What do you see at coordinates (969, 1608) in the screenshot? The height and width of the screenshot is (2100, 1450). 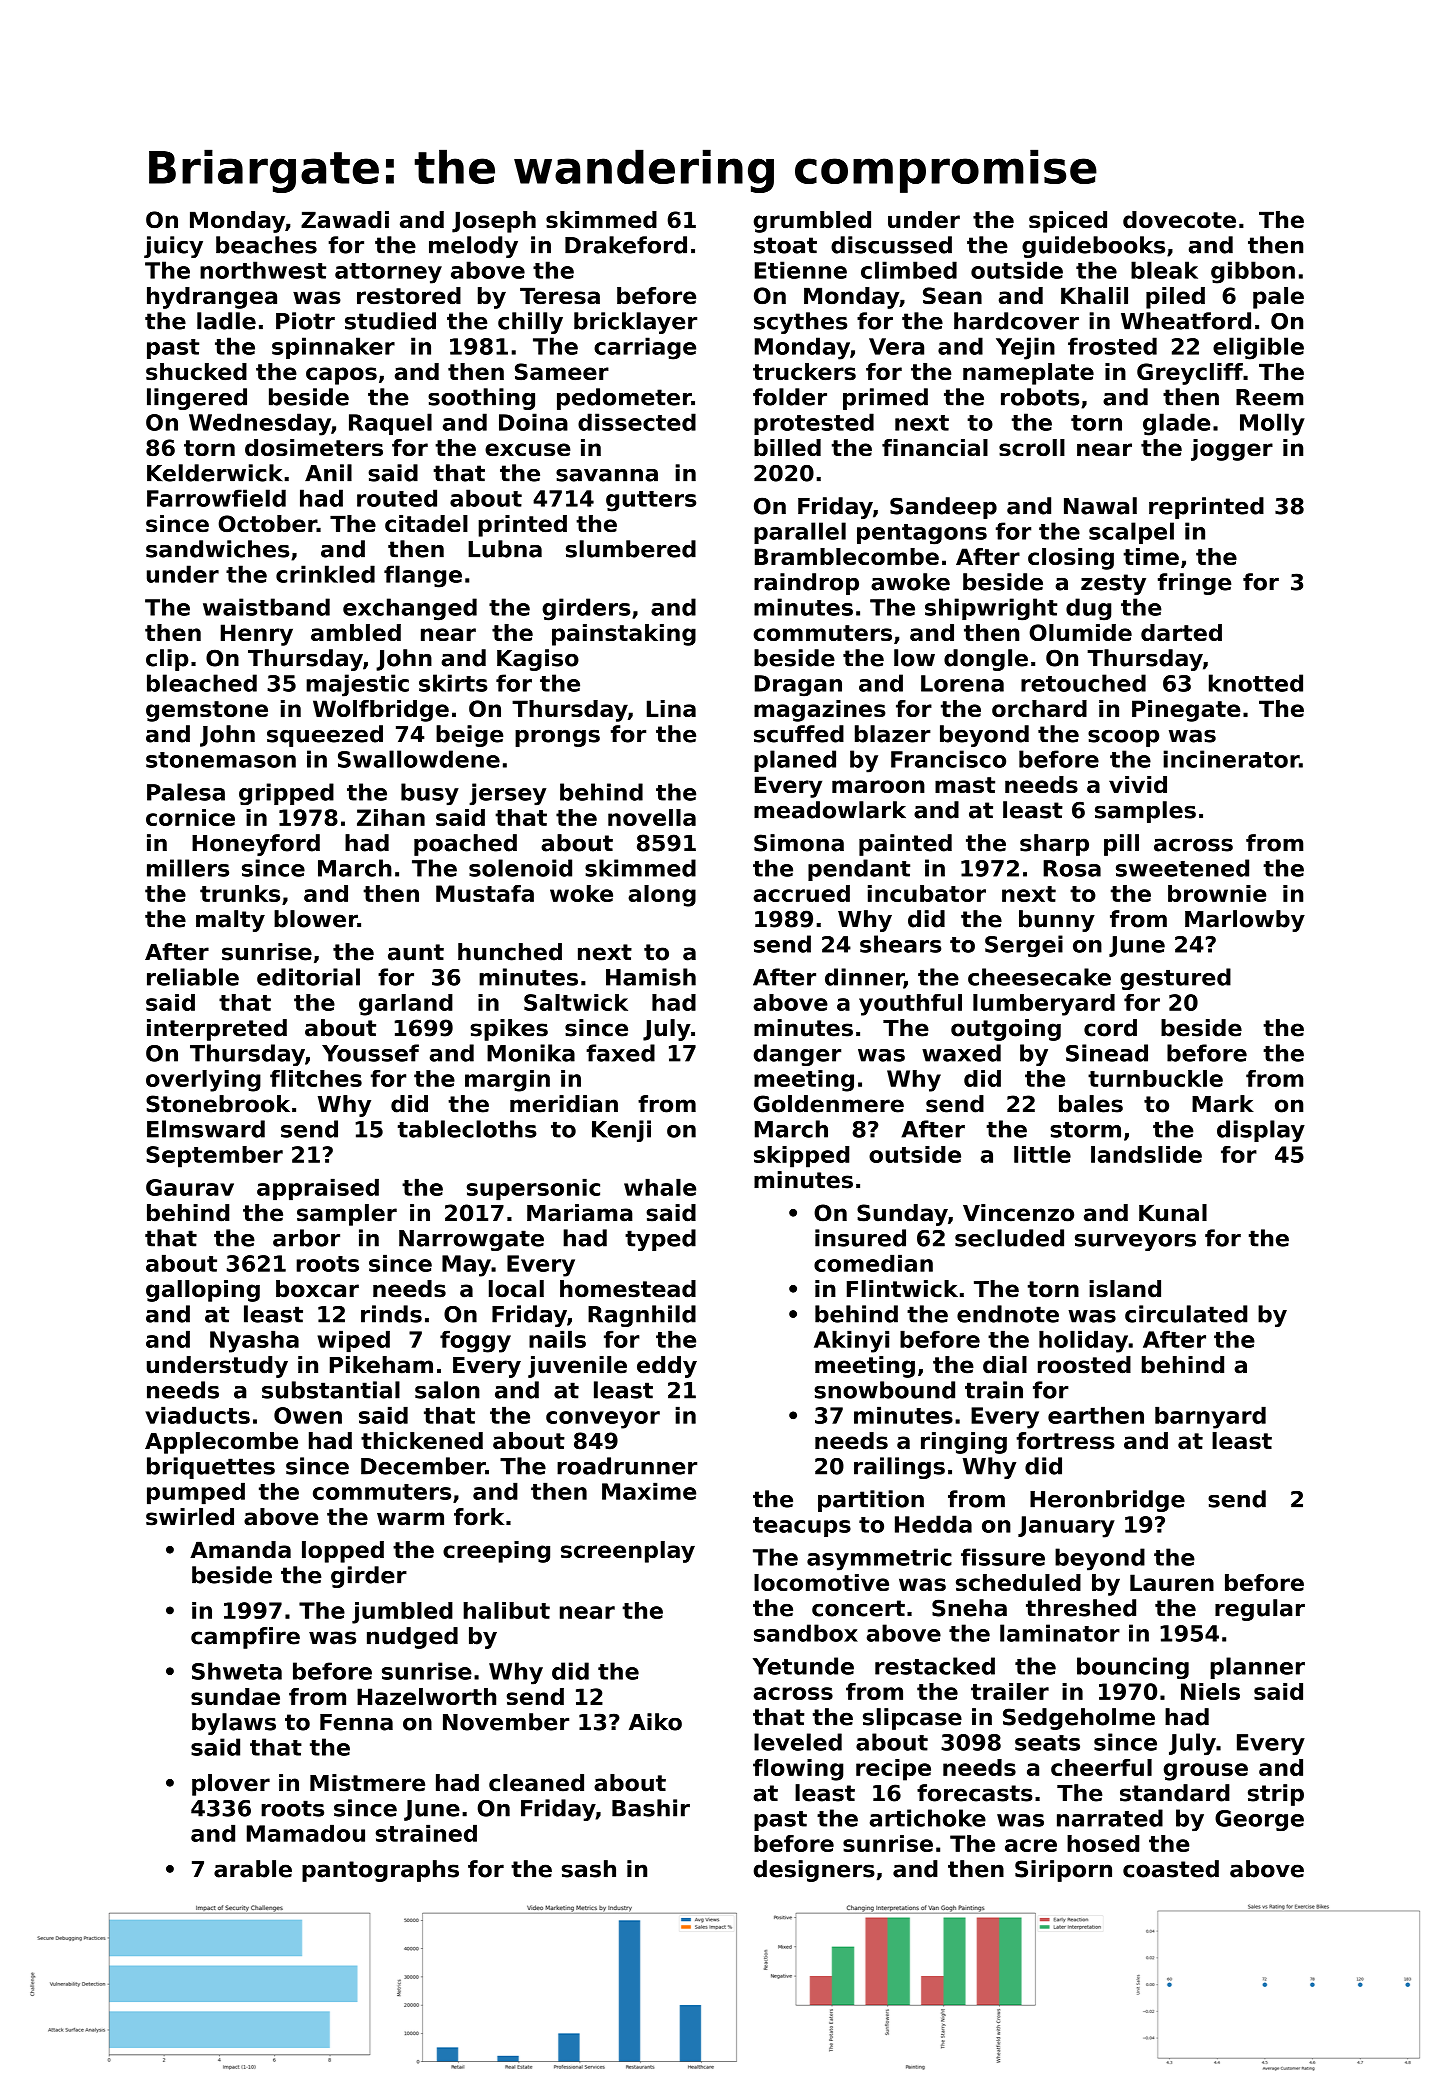 I see `Sneha` at bounding box center [969, 1608].
